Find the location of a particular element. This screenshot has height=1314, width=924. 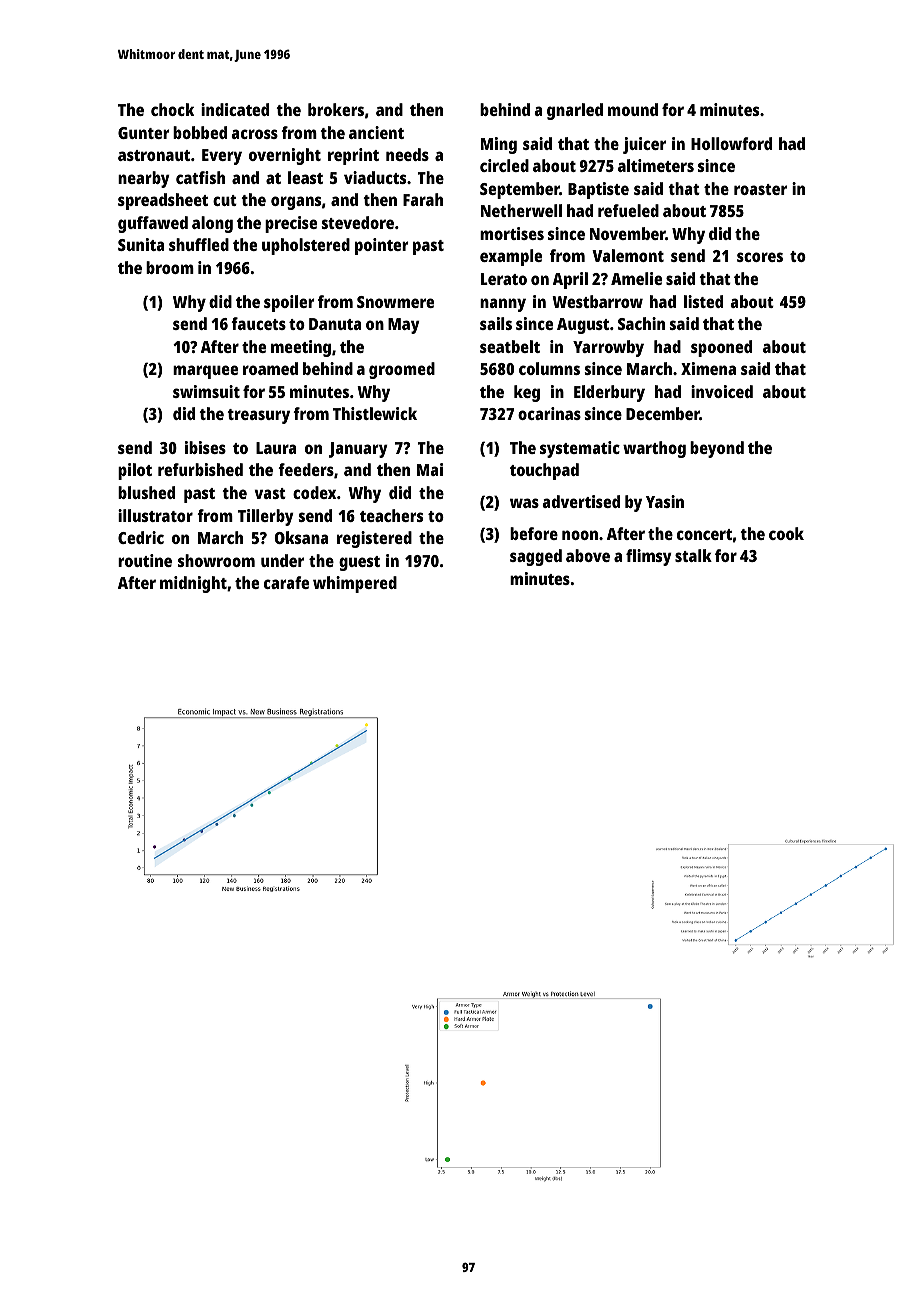

whimpered is located at coordinates (355, 584).
